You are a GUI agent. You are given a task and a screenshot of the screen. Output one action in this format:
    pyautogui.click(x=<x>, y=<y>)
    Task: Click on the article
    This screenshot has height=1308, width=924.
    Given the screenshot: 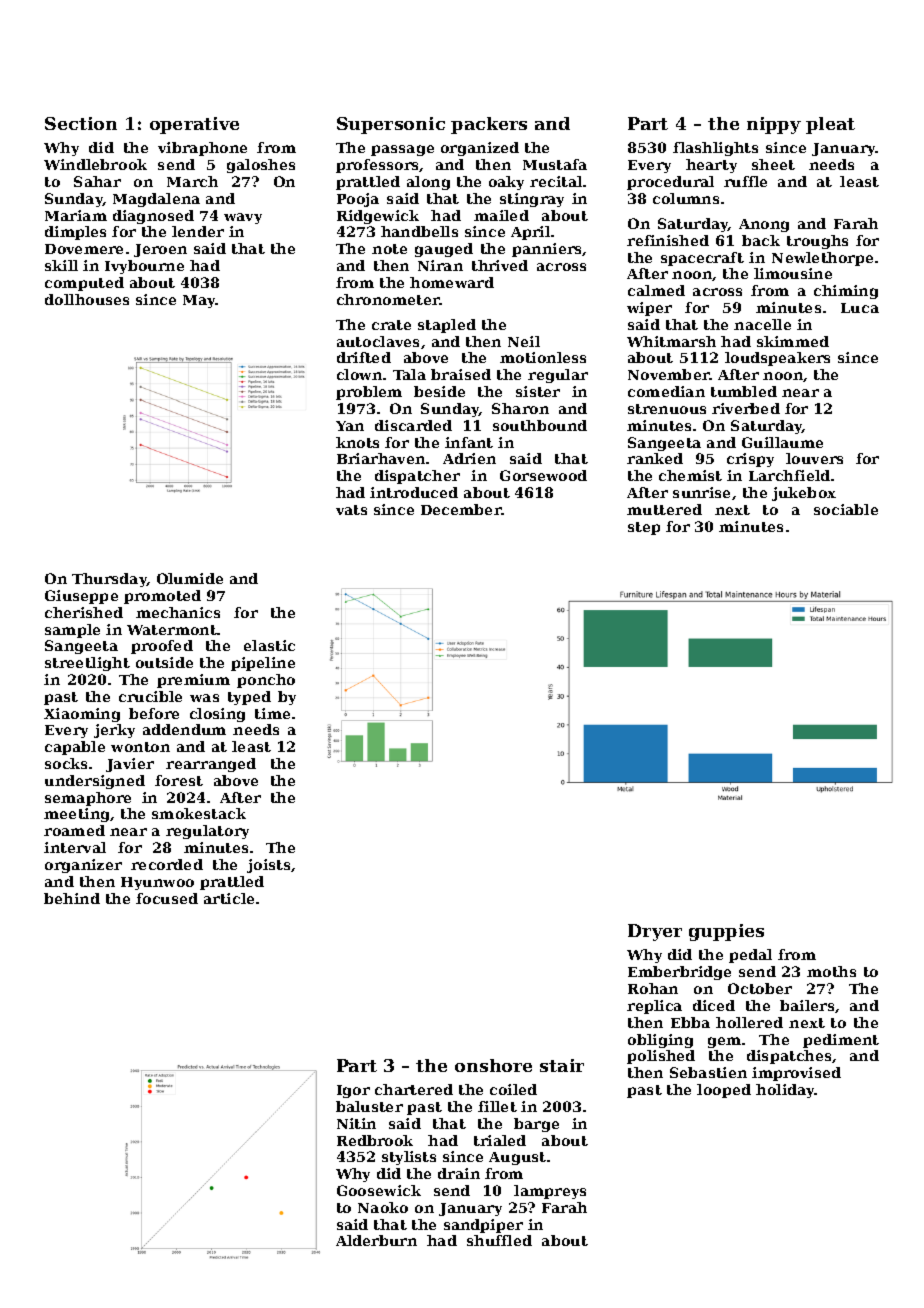 What is the action you would take?
    pyautogui.click(x=229, y=898)
